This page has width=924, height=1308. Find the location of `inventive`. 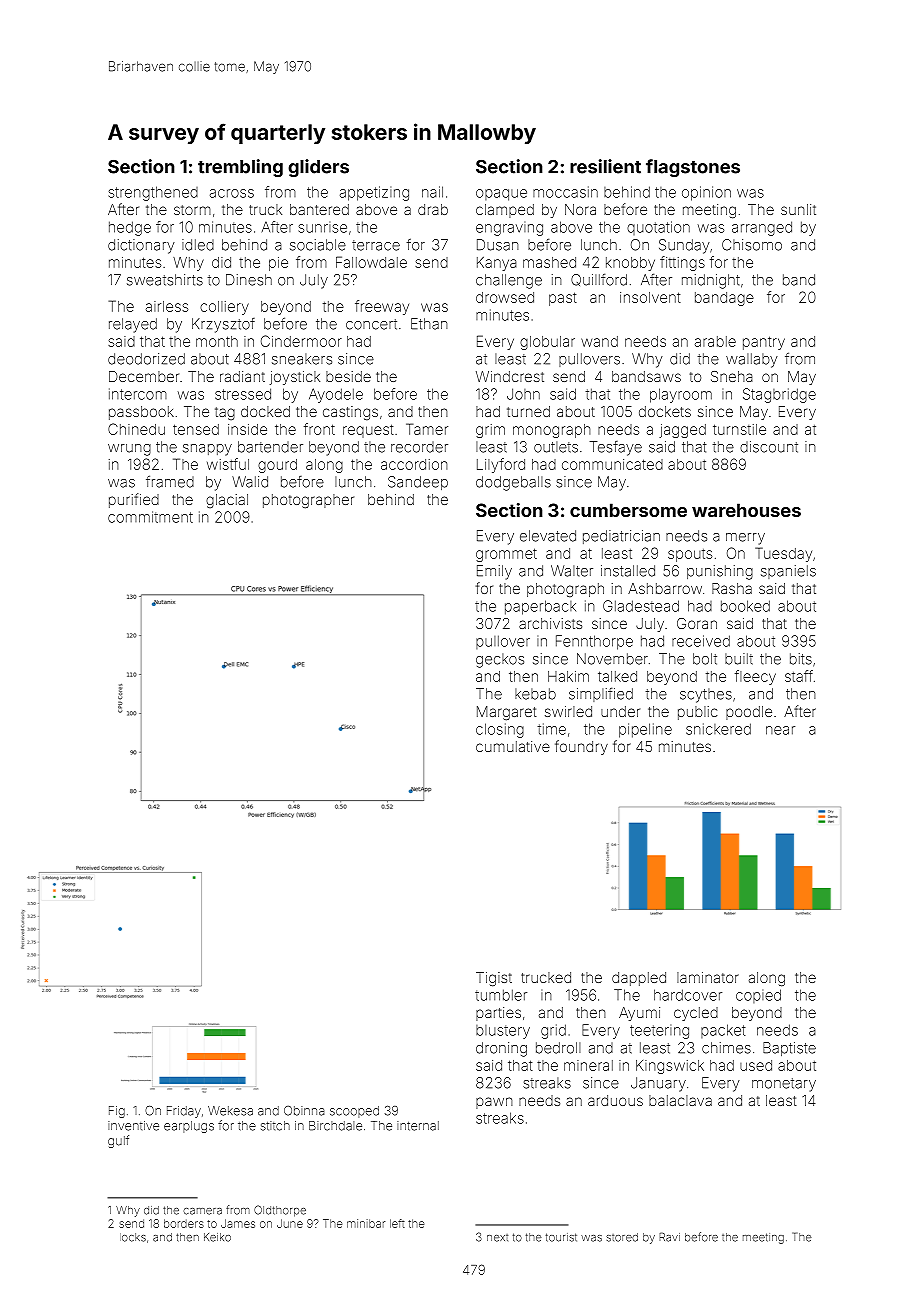

inventive is located at coordinates (133, 1126).
